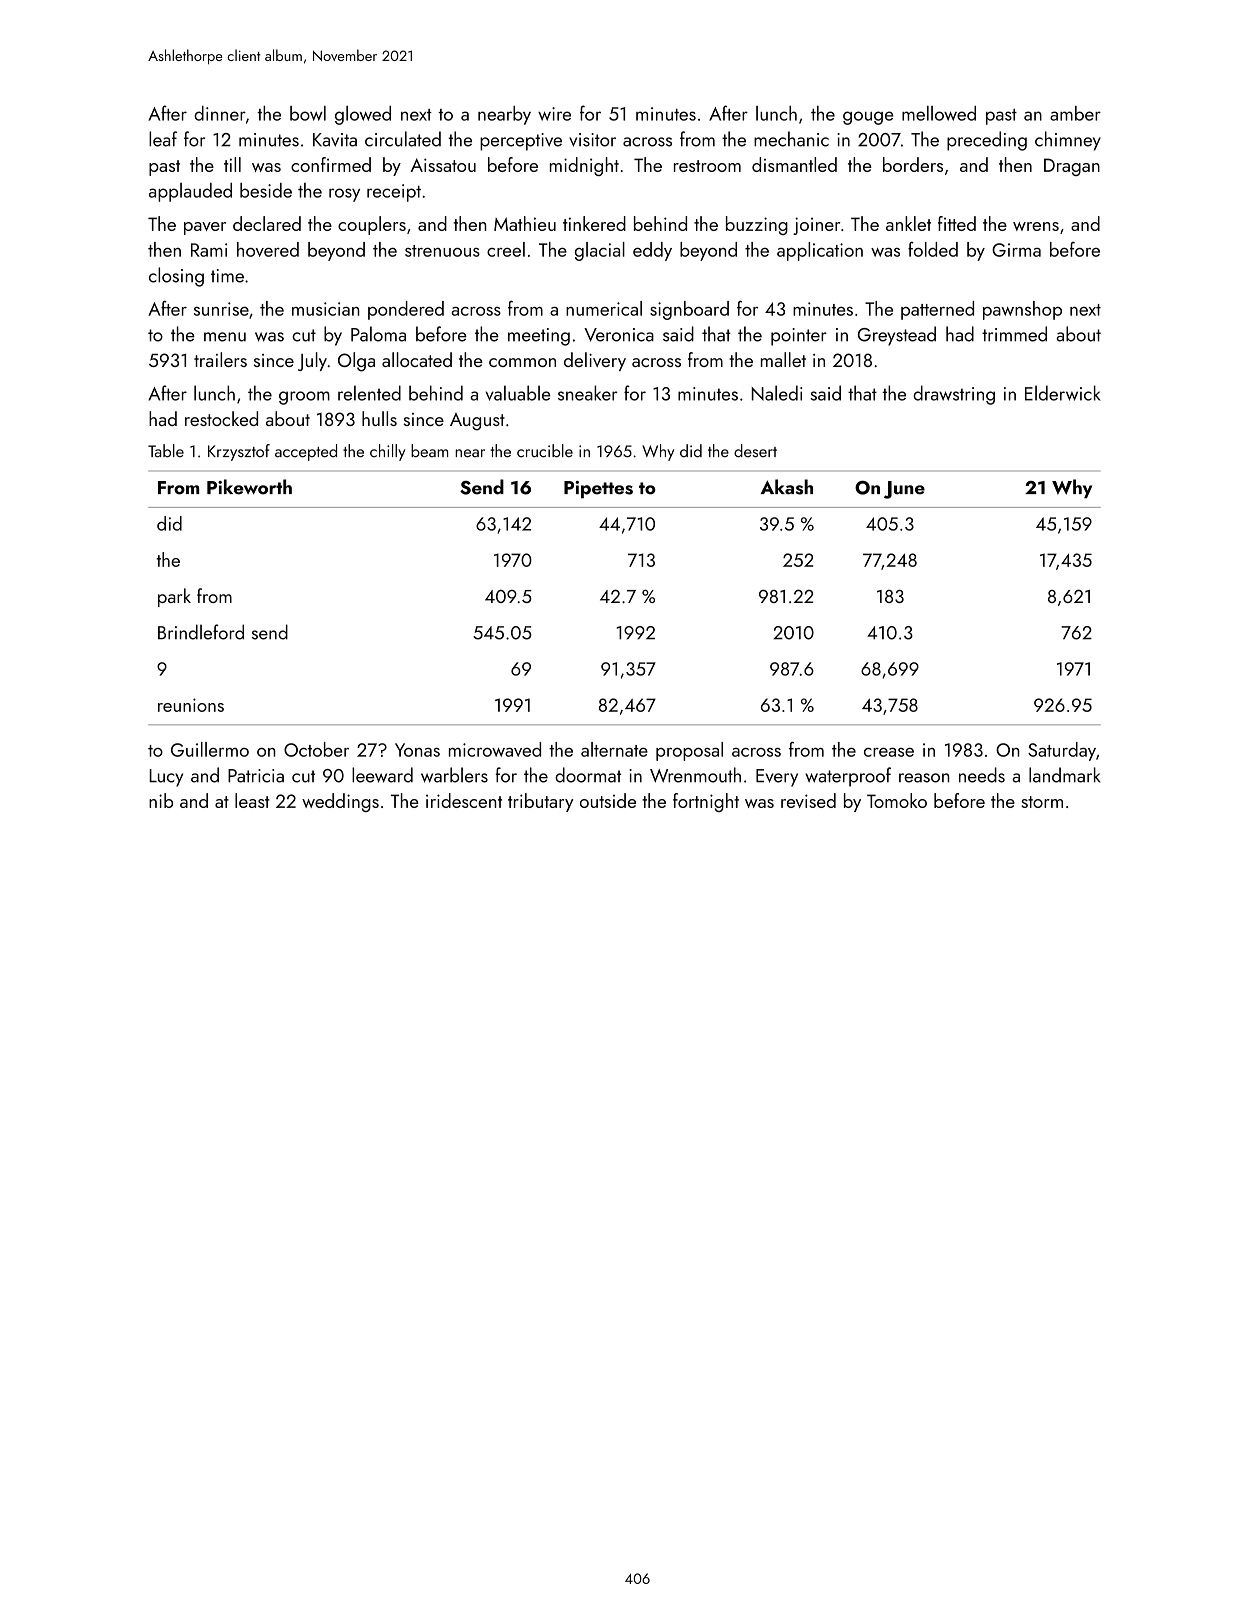  I want to click on June, so click(904, 490).
